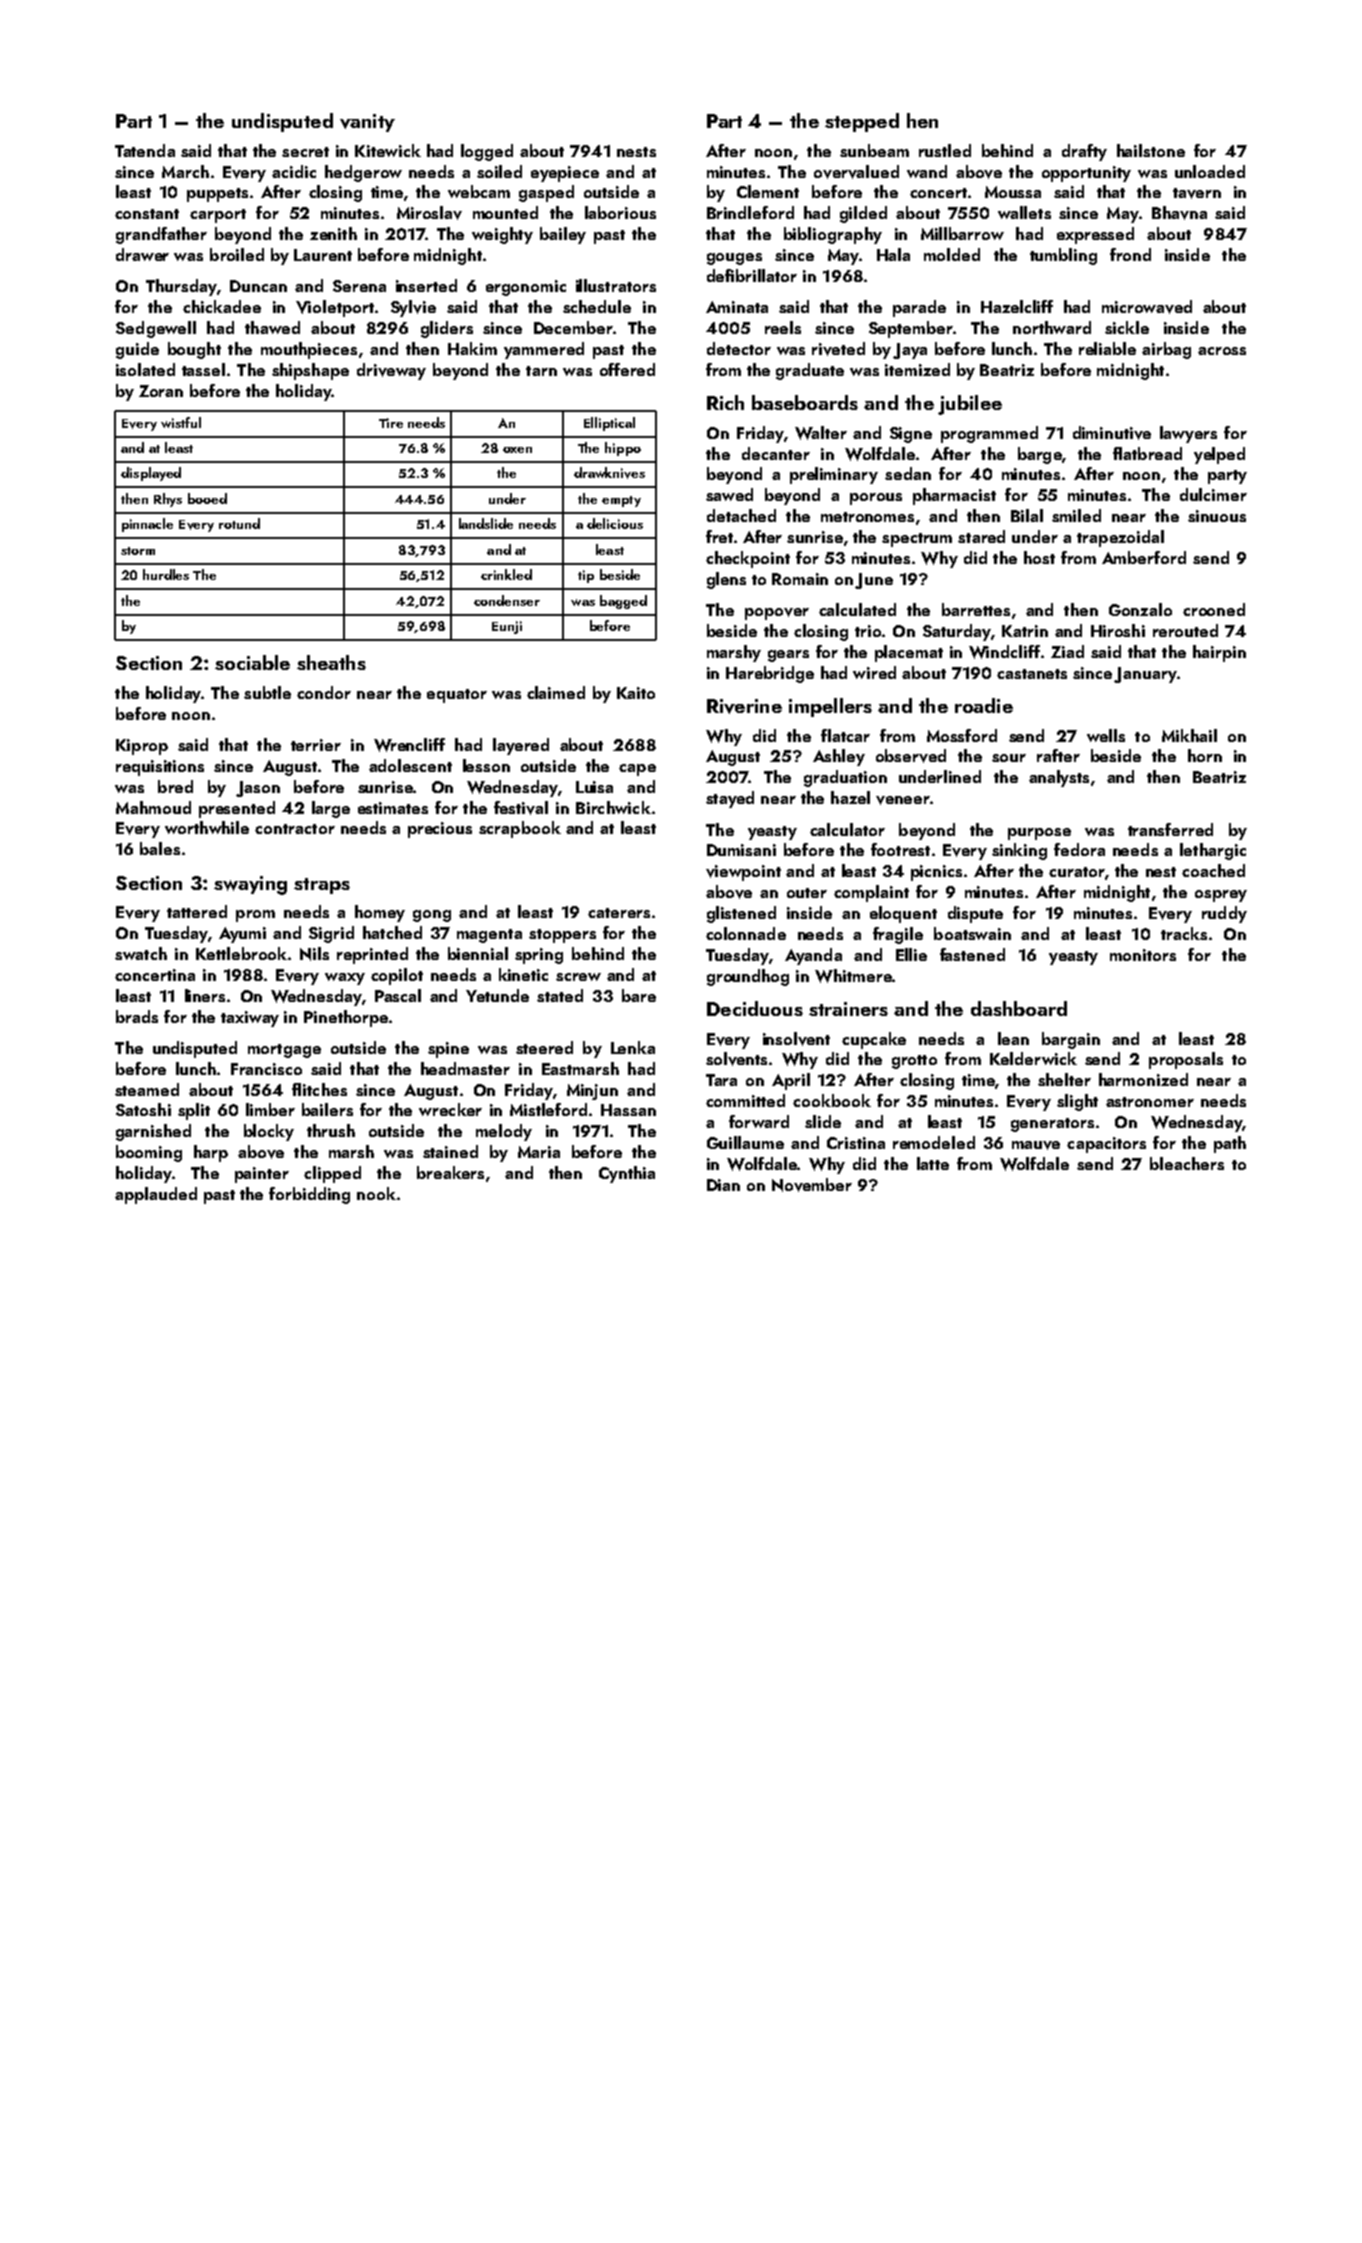  Describe the element at coordinates (867, 517) in the screenshot. I see `metronomes` at that location.
